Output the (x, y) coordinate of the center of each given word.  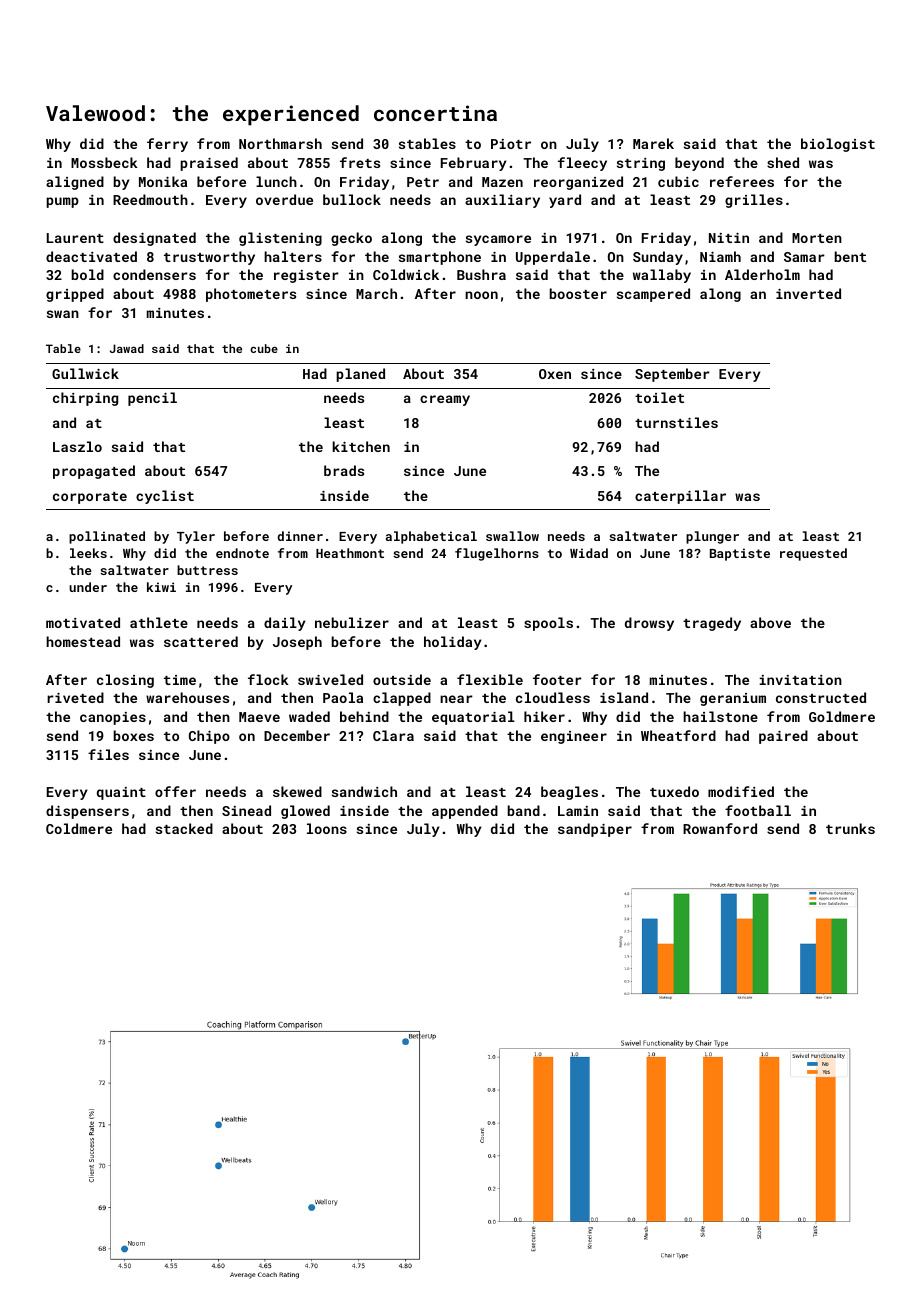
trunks (850, 828)
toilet (659, 397)
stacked (184, 828)
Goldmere (842, 716)
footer (557, 679)
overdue (284, 199)
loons (327, 828)
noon (481, 295)
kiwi (161, 587)
